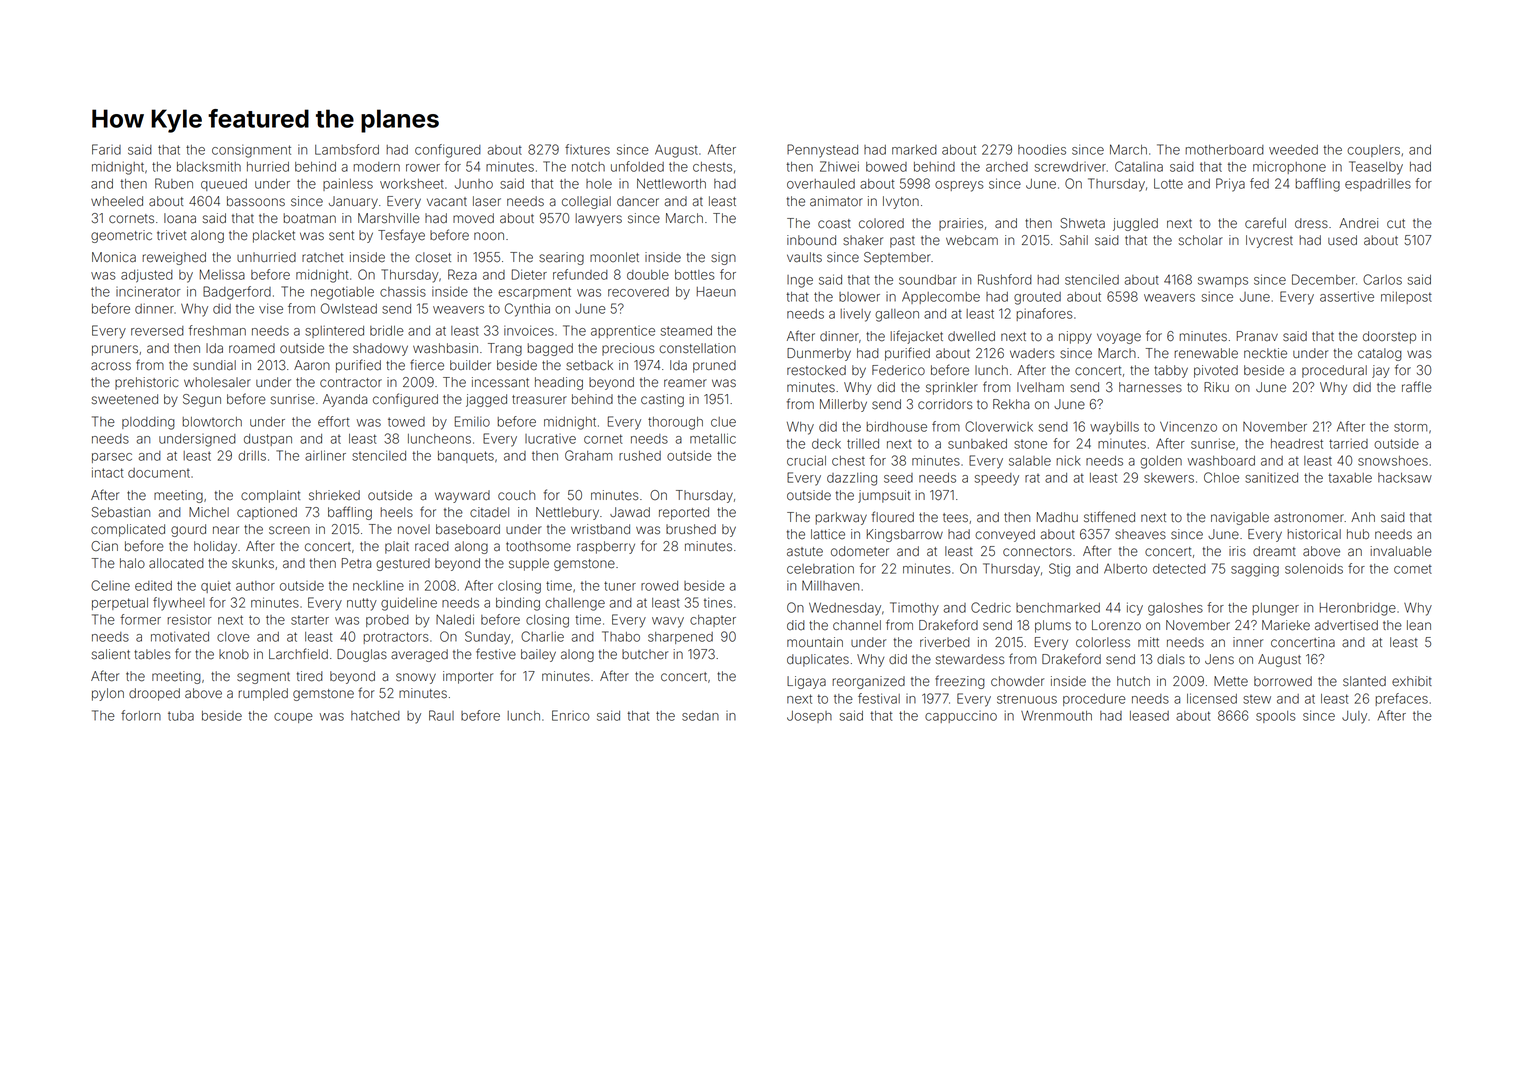 The height and width of the screenshot is (1077, 1523). I want to click on Teaselby, so click(1376, 168).
